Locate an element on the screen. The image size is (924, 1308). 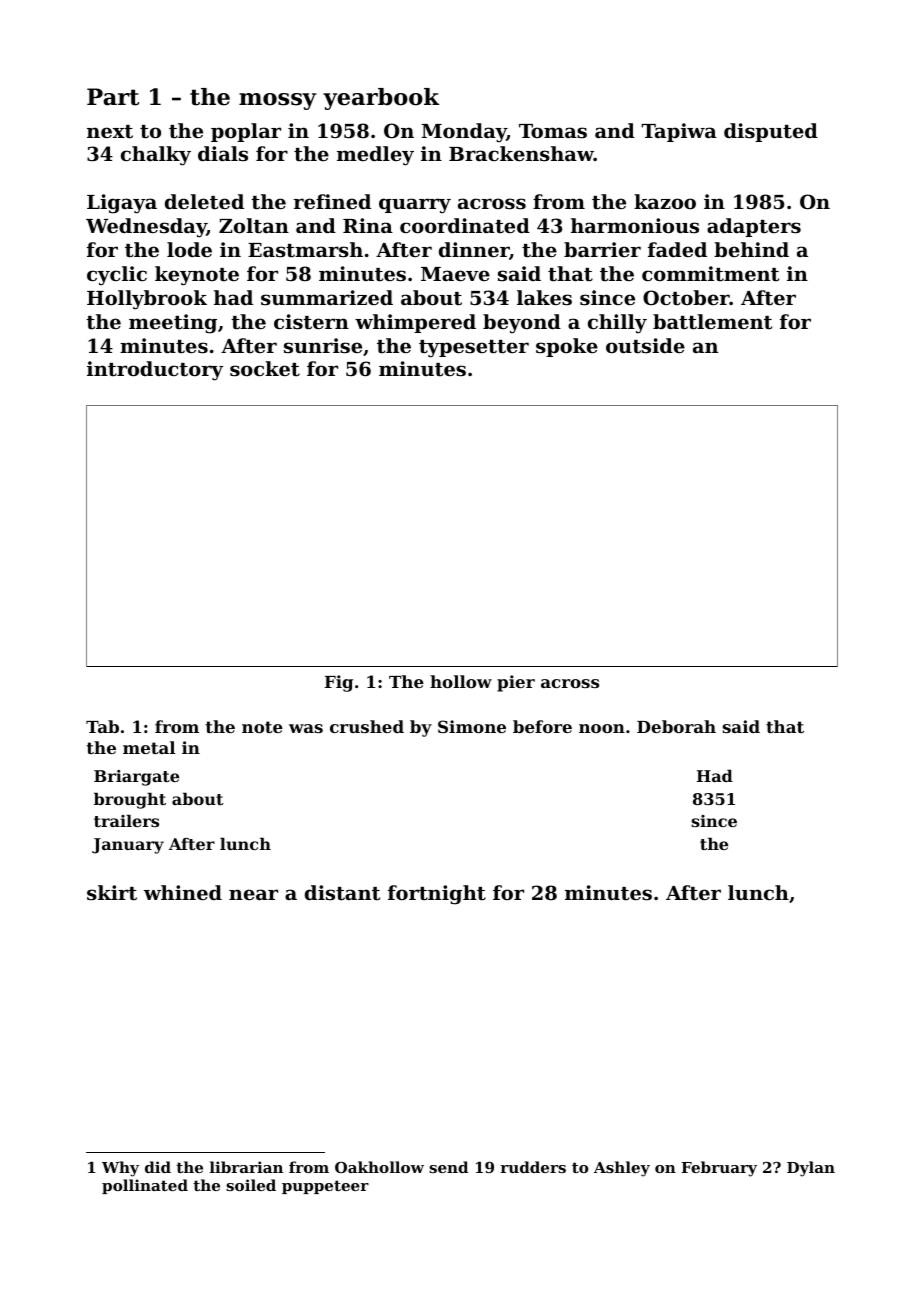
Part is located at coordinates (113, 97).
